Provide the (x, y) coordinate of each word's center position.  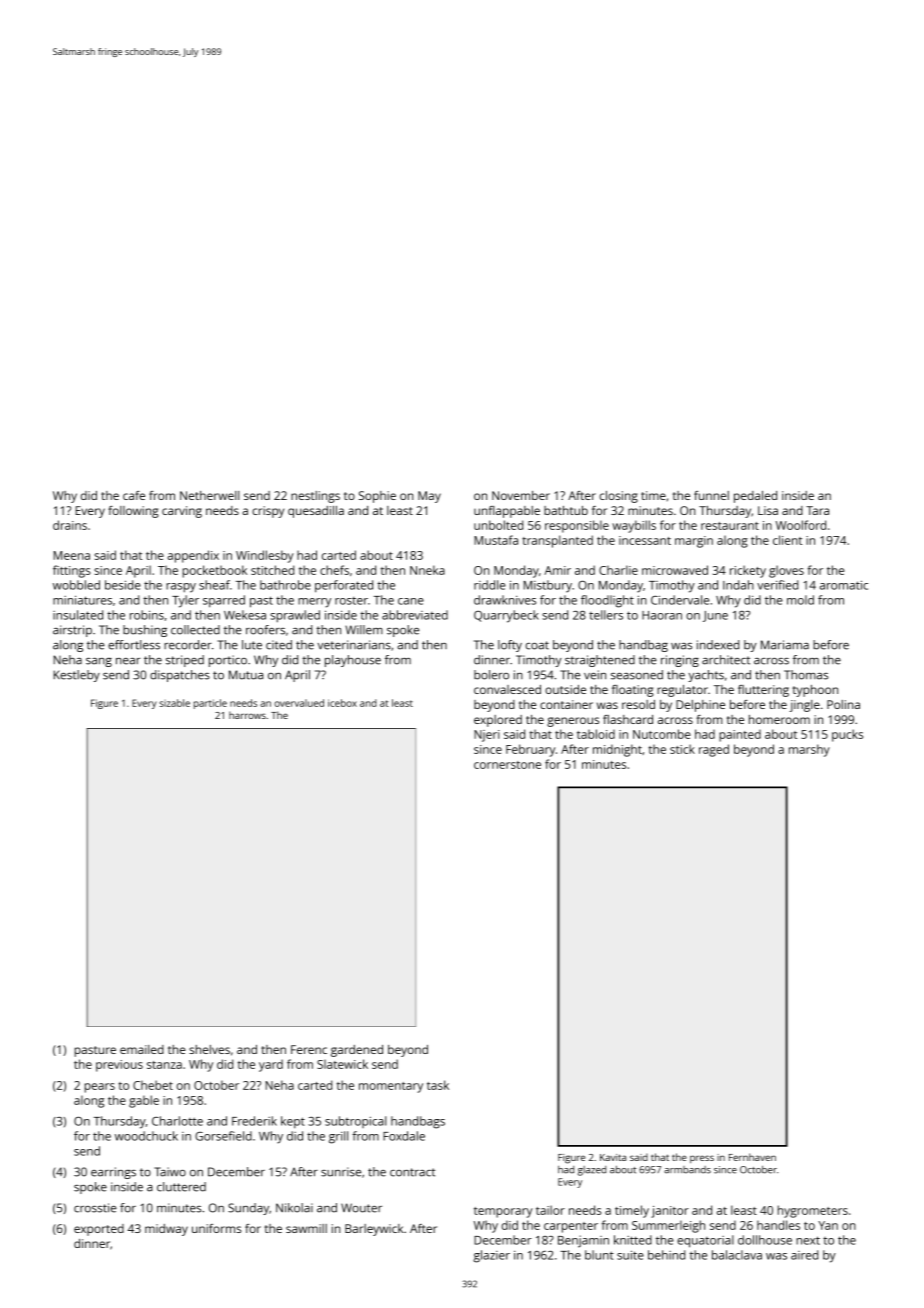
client (787, 540)
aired (804, 1255)
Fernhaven (752, 1157)
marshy (809, 750)
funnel (711, 495)
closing (619, 497)
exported (99, 1230)
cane (411, 601)
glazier (491, 1256)
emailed (142, 1049)
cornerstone (507, 765)
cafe (134, 495)
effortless (134, 645)
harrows (247, 715)
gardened (357, 1051)
